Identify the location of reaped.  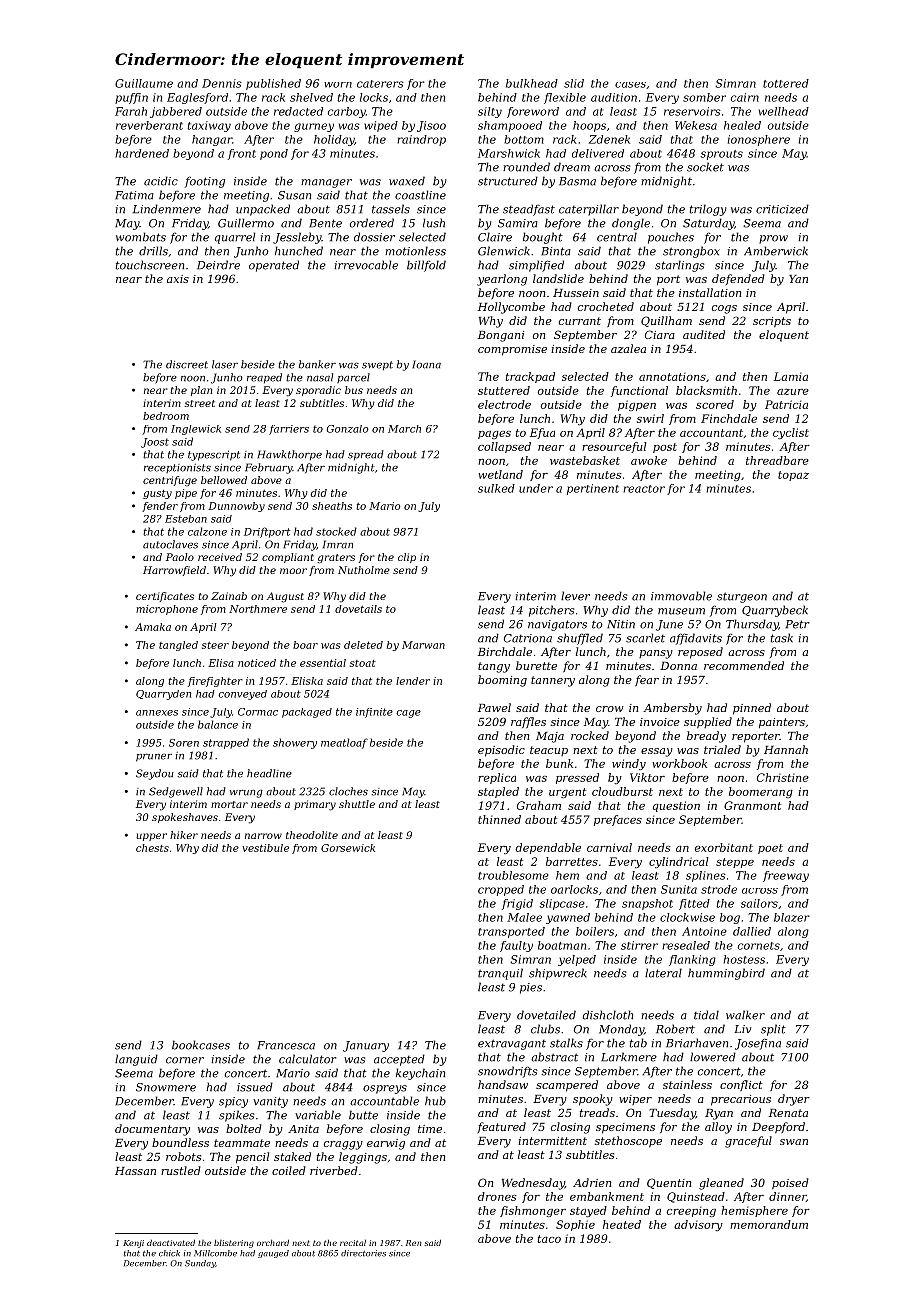
(264, 378).
